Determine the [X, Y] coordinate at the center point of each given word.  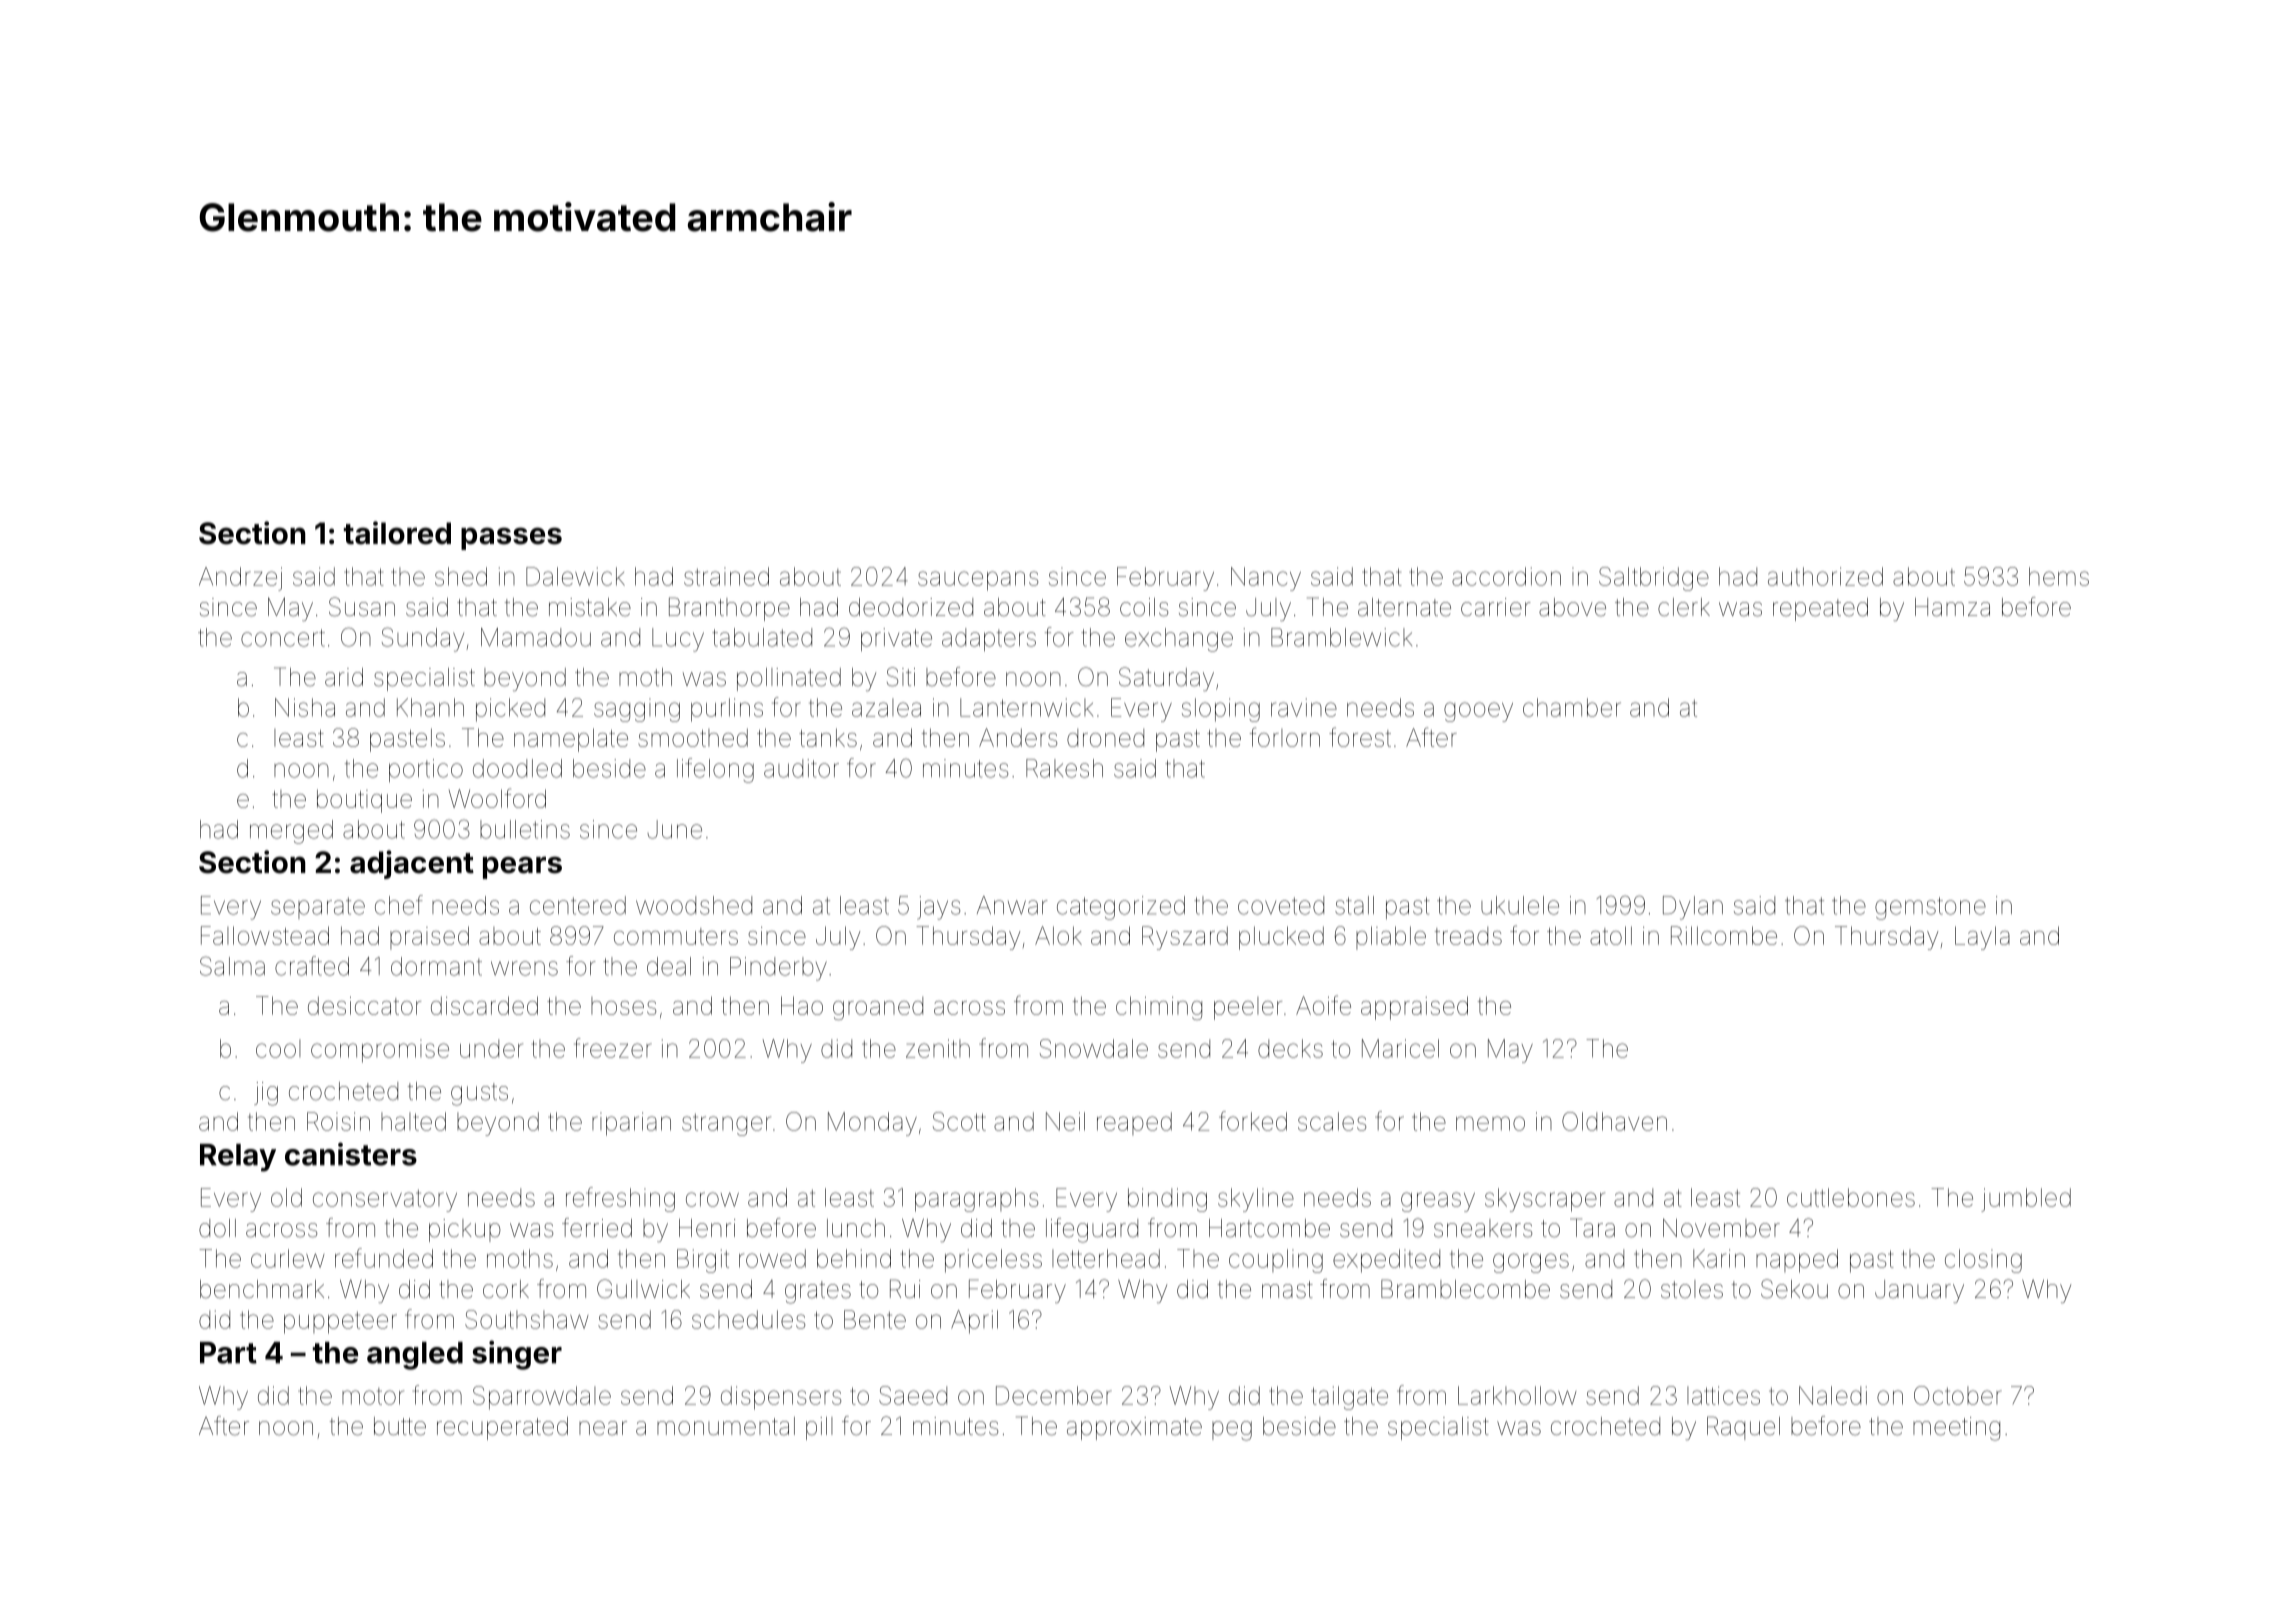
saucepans [978, 581]
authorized [1825, 576]
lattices [1723, 1395]
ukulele [1520, 905]
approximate [1134, 1428]
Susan [362, 607]
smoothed [693, 737]
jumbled [2026, 1200]
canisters [351, 1154]
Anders [1018, 737]
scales [1332, 1121]
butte [400, 1426]
